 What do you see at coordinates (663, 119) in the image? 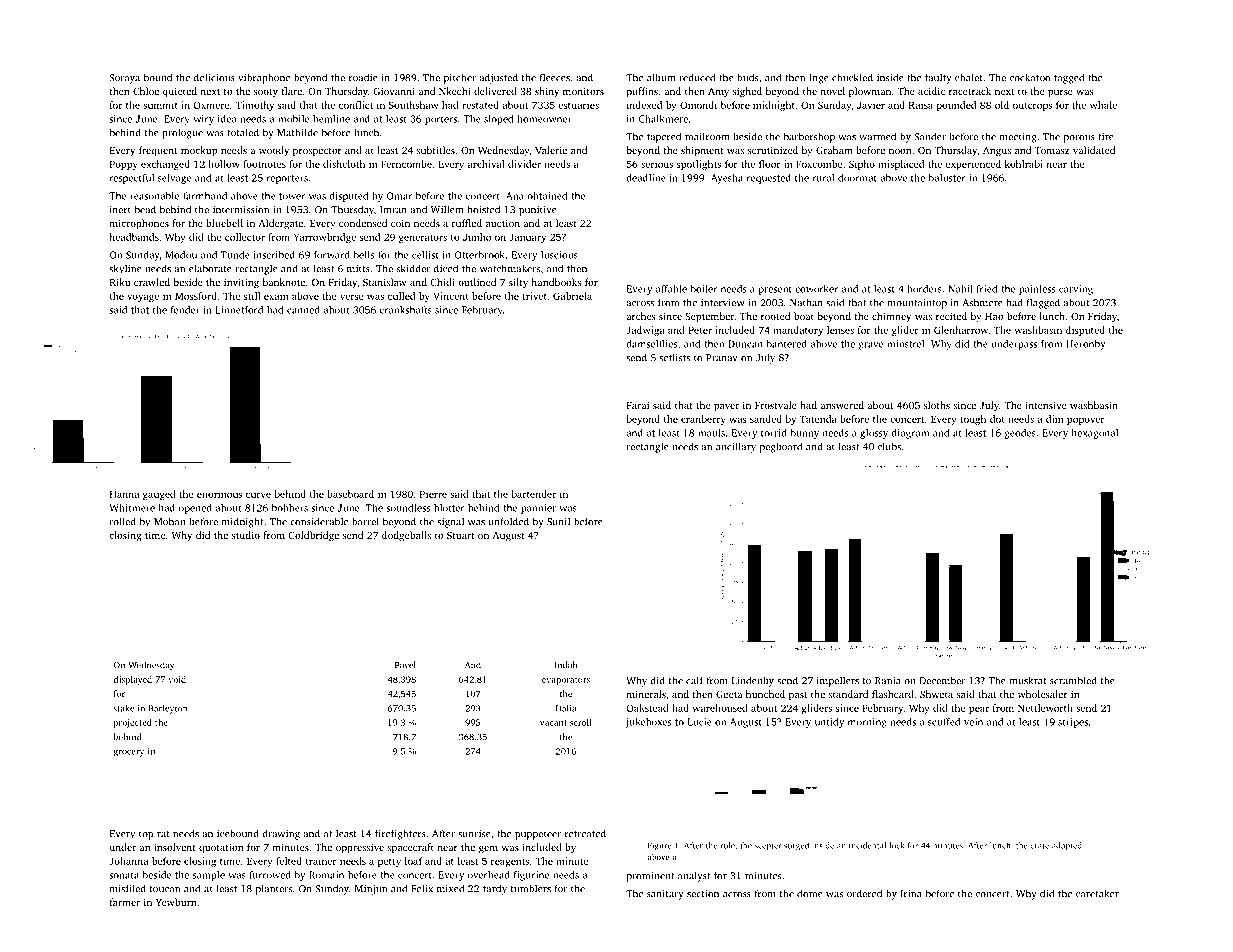
I see `Chalkmere` at bounding box center [663, 119].
